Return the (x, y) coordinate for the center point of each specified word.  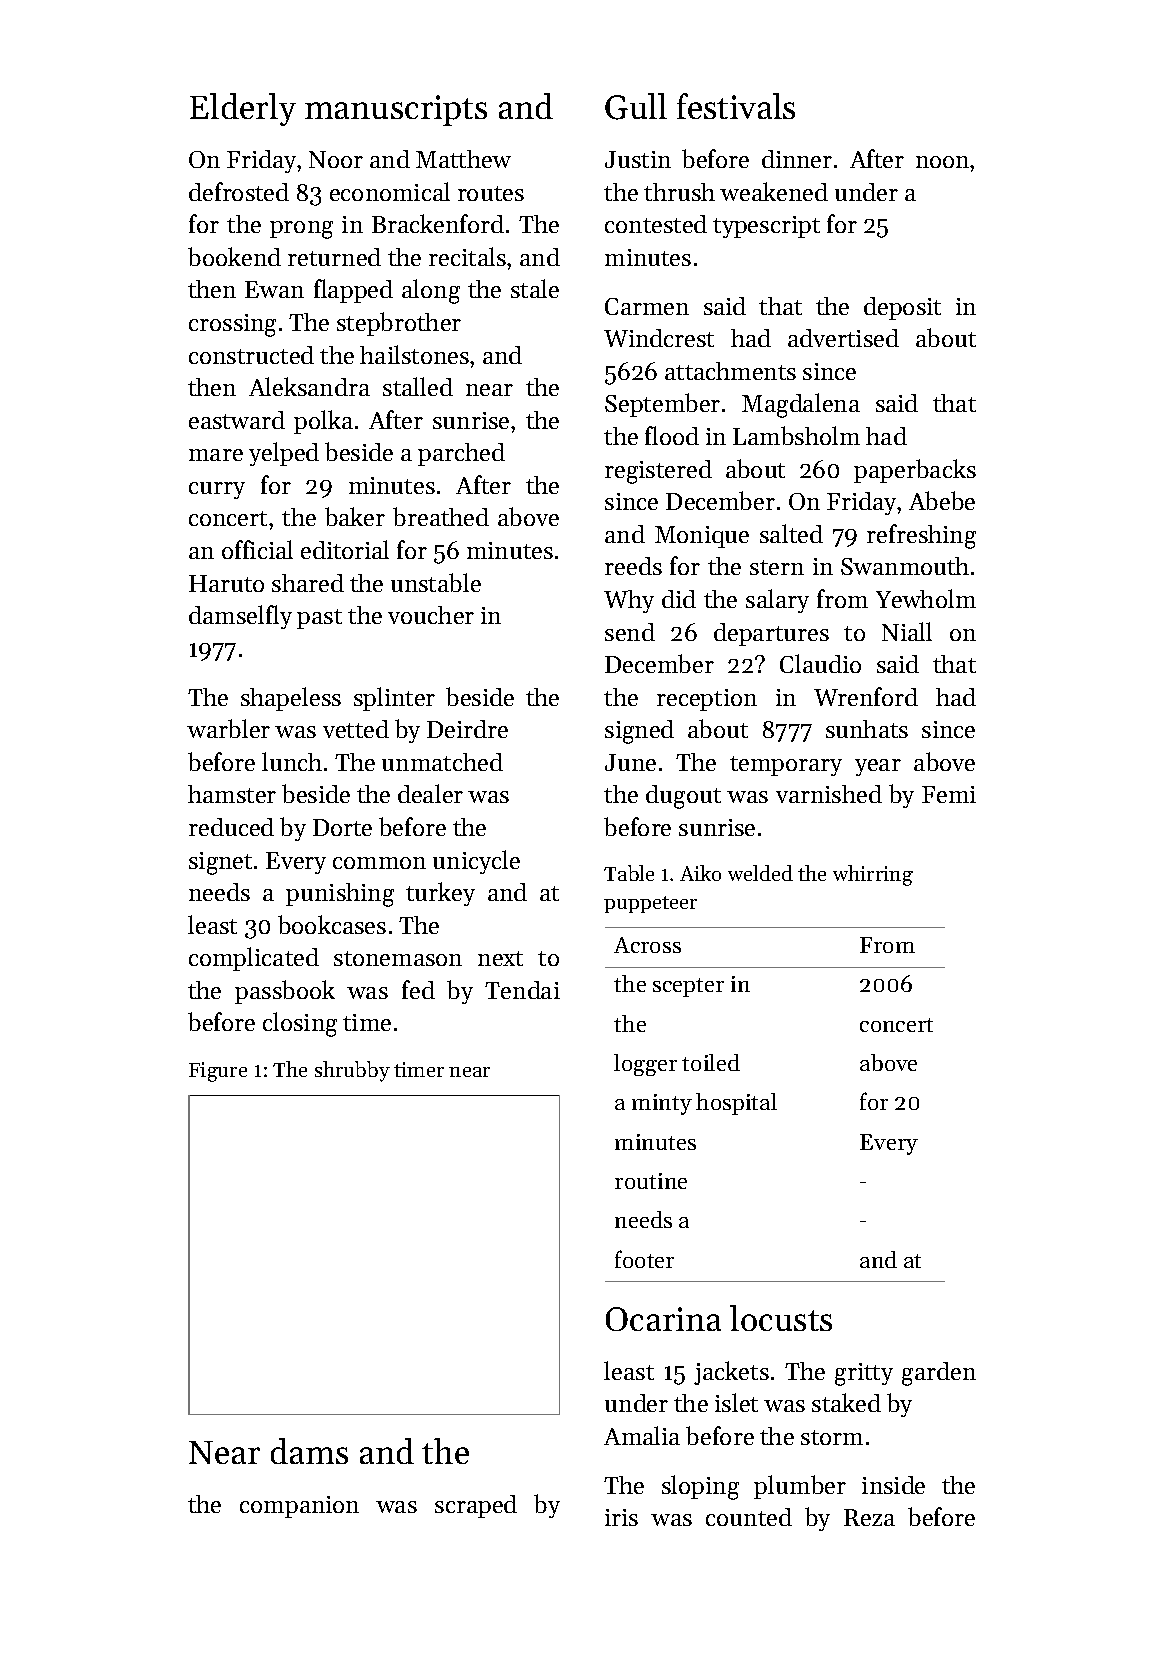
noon (943, 162)
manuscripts (396, 110)
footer (644, 1259)
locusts (781, 1318)
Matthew (463, 159)
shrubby (352, 1071)
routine (651, 1181)
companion (299, 1507)
